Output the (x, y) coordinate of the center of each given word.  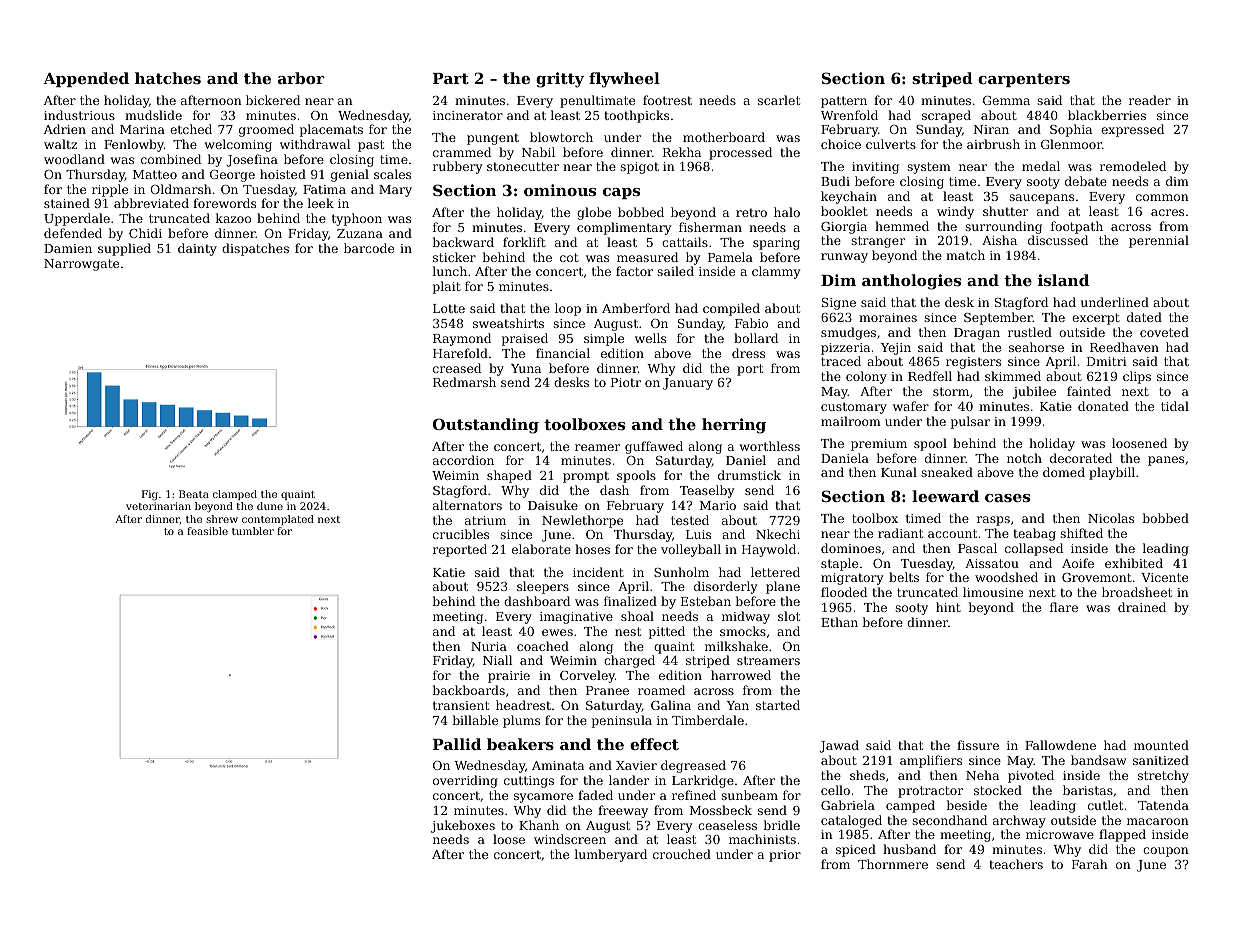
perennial (1159, 241)
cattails (685, 242)
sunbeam (749, 795)
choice (841, 144)
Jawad (839, 746)
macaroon (1158, 821)
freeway (623, 811)
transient (461, 705)
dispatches (255, 249)
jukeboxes (463, 826)
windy (955, 212)
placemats (331, 130)
